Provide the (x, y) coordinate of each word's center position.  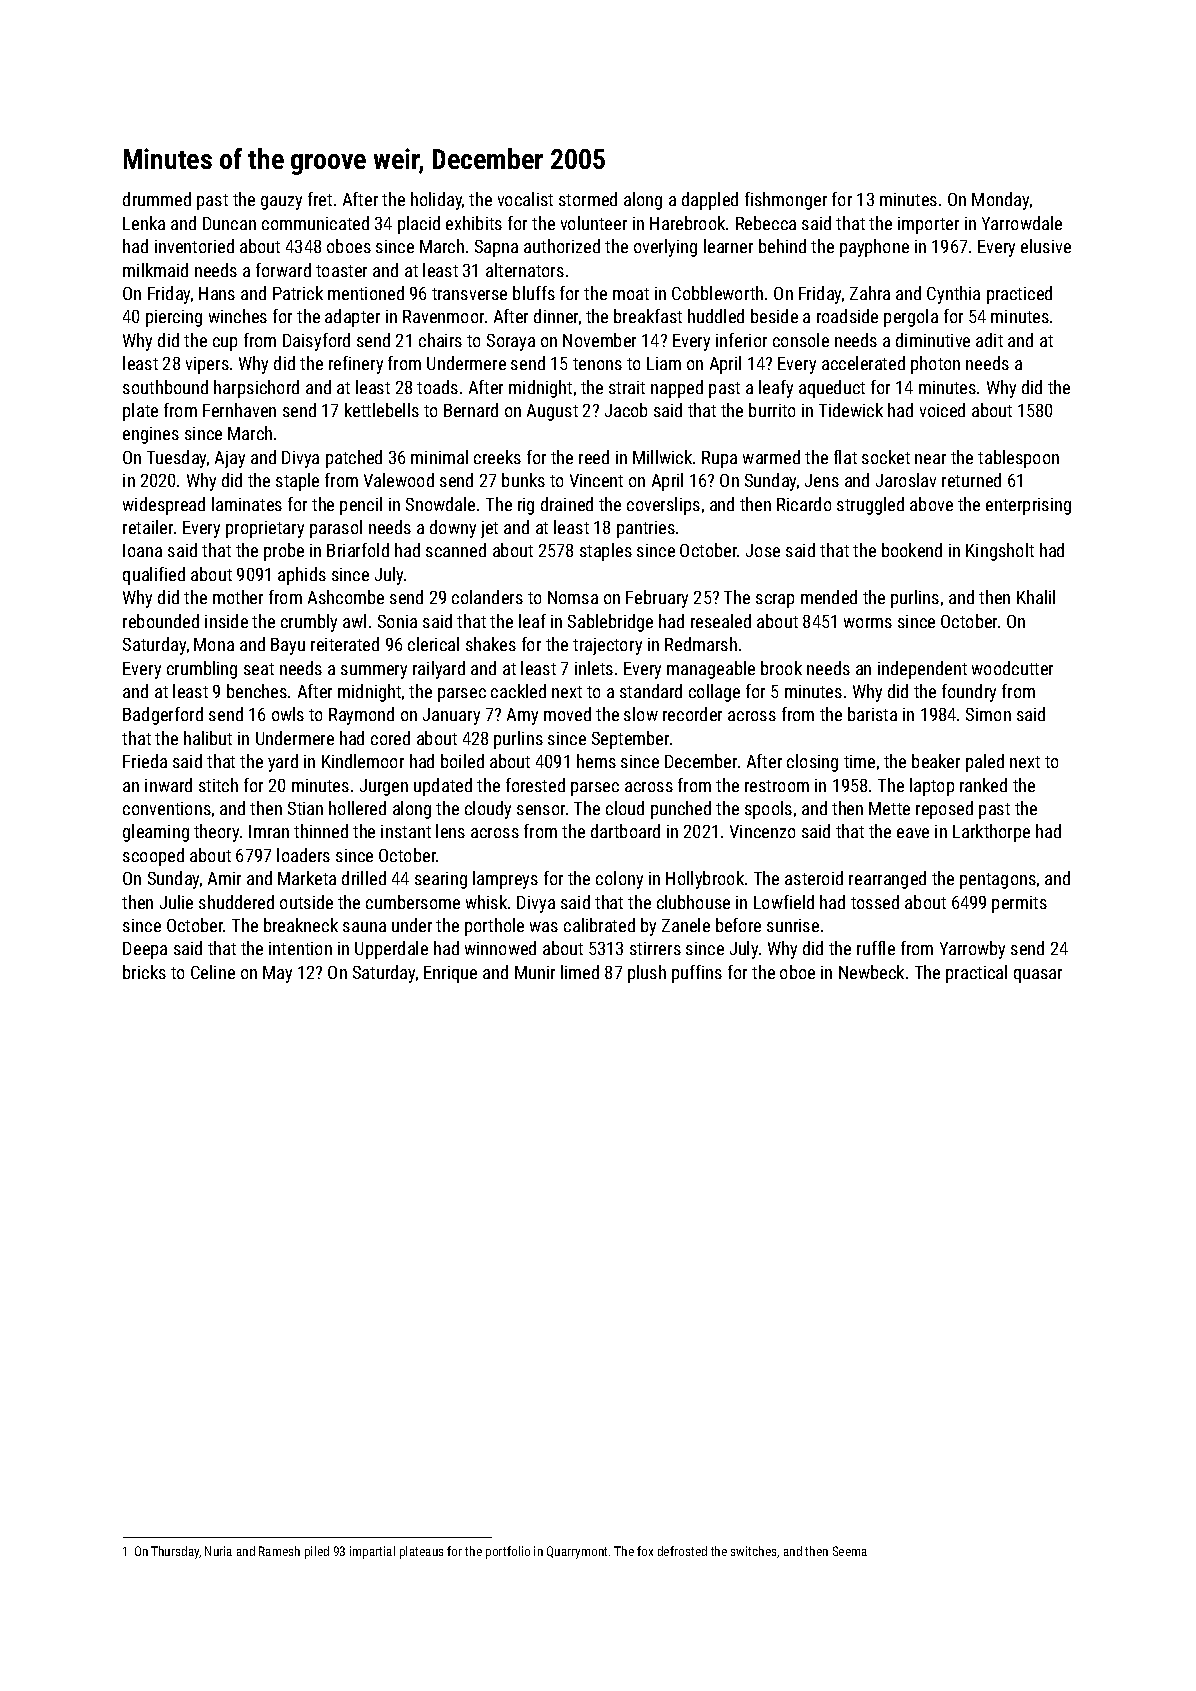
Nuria (218, 1551)
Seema (850, 1551)
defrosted (682, 1551)
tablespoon (1018, 459)
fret (320, 199)
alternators (525, 270)
